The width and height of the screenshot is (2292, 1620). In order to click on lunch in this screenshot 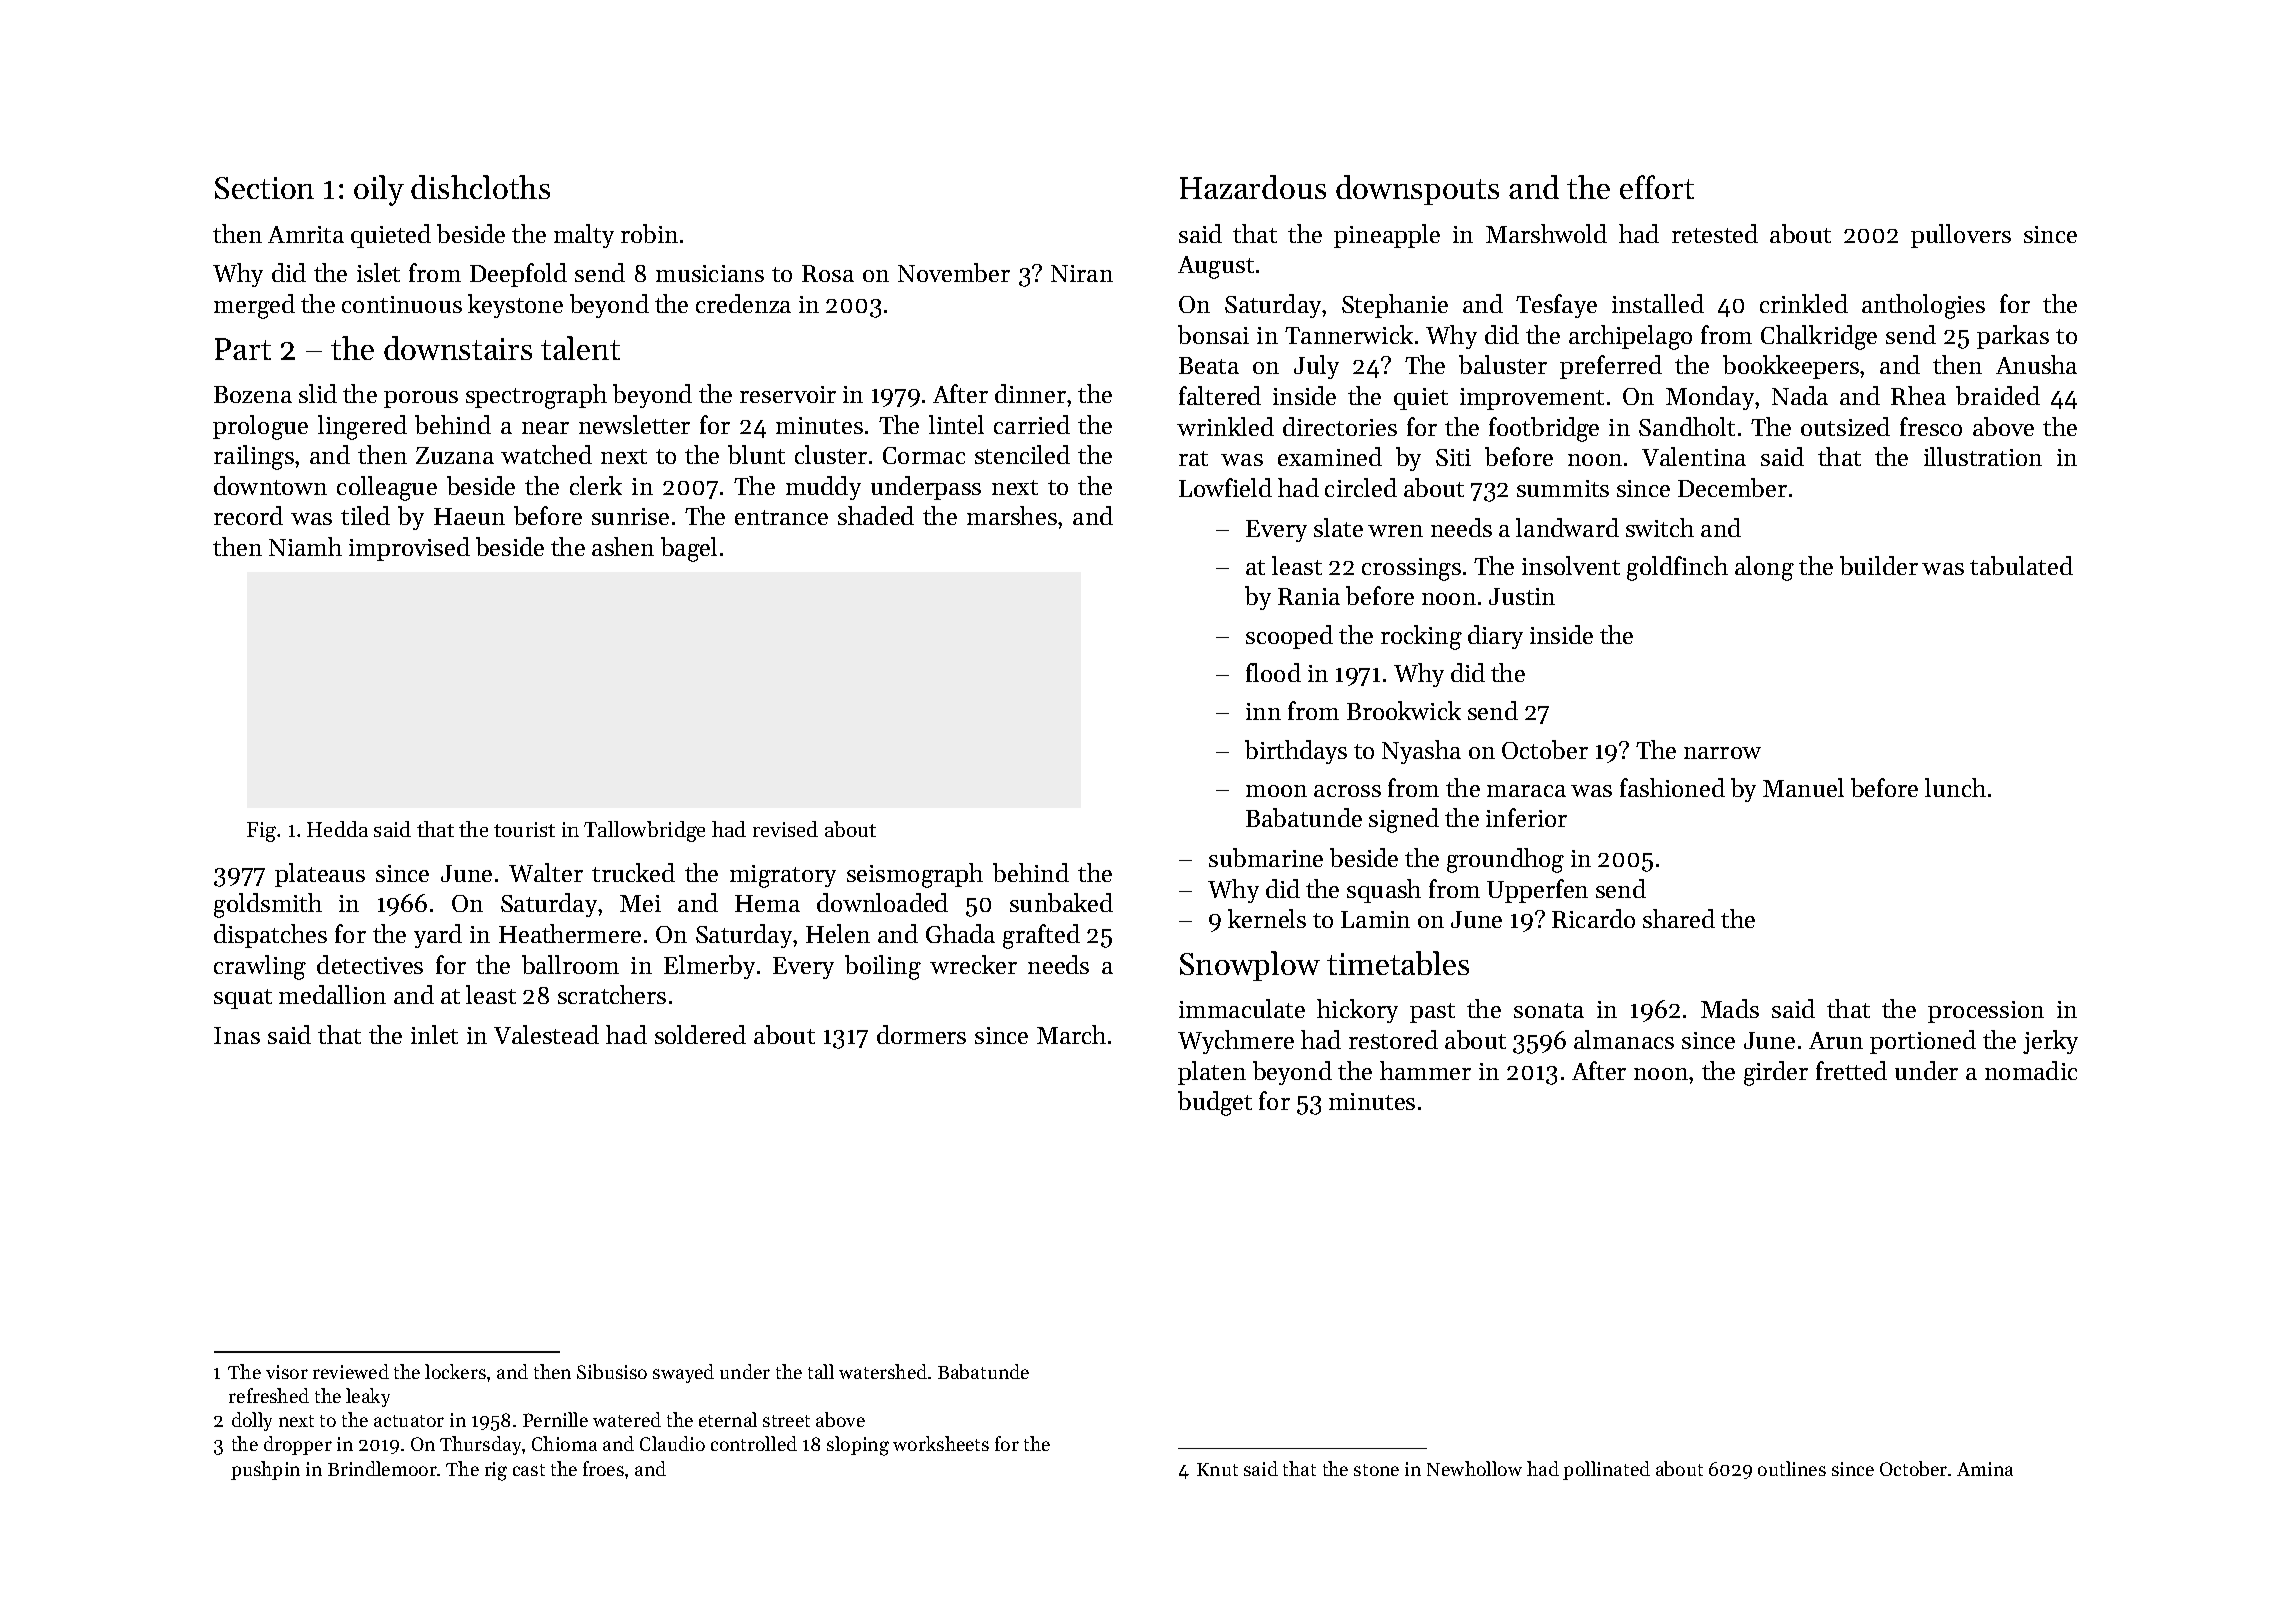, I will do `click(1955, 787)`.
